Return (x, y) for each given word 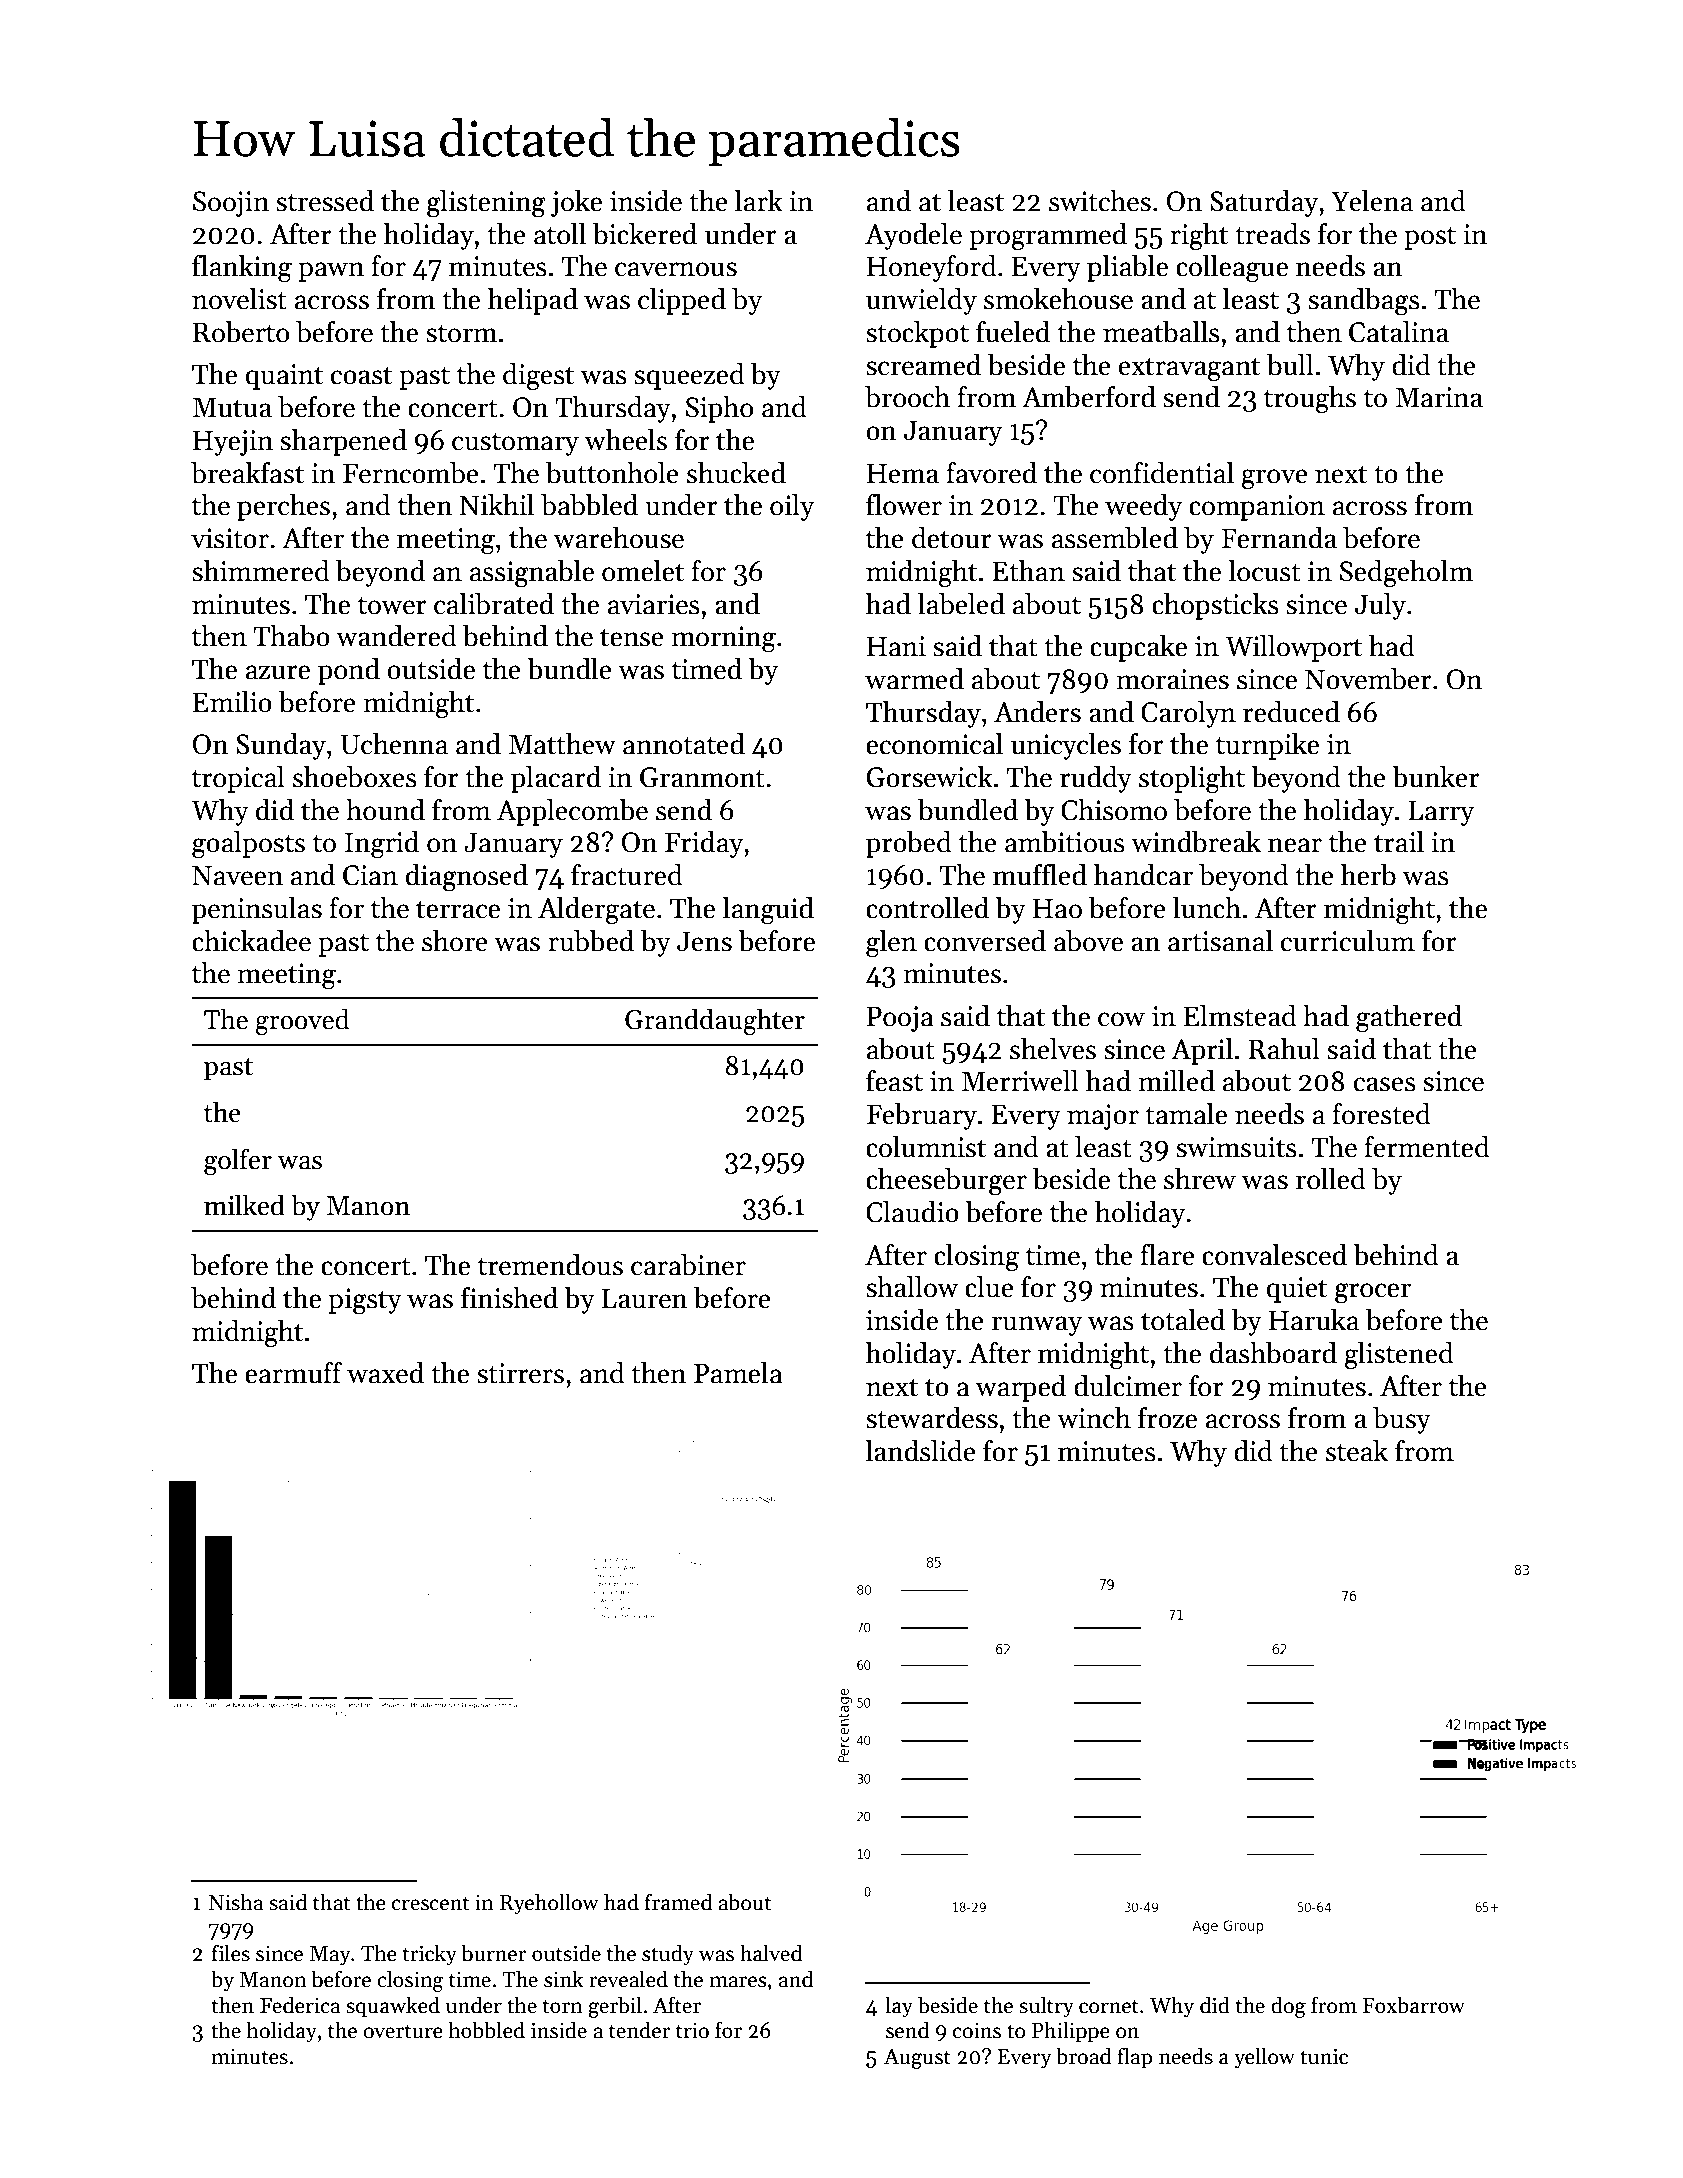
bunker (1436, 777)
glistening (486, 204)
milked (244, 1205)
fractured (627, 875)
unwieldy (921, 301)
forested (1381, 1114)
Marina (1439, 397)
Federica (300, 2005)
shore (455, 941)
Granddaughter (715, 1022)
